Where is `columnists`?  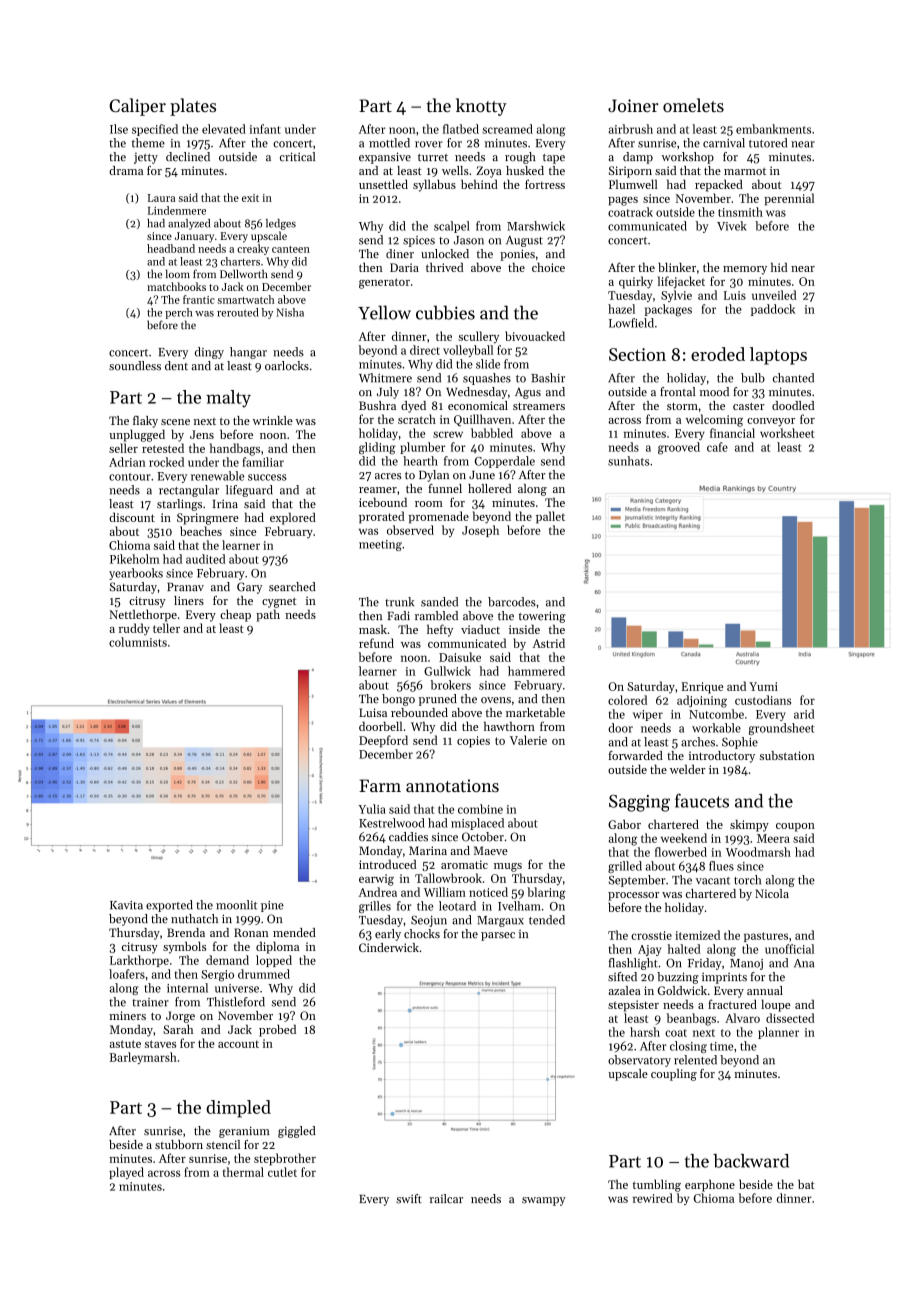 columnists is located at coordinates (138, 642).
